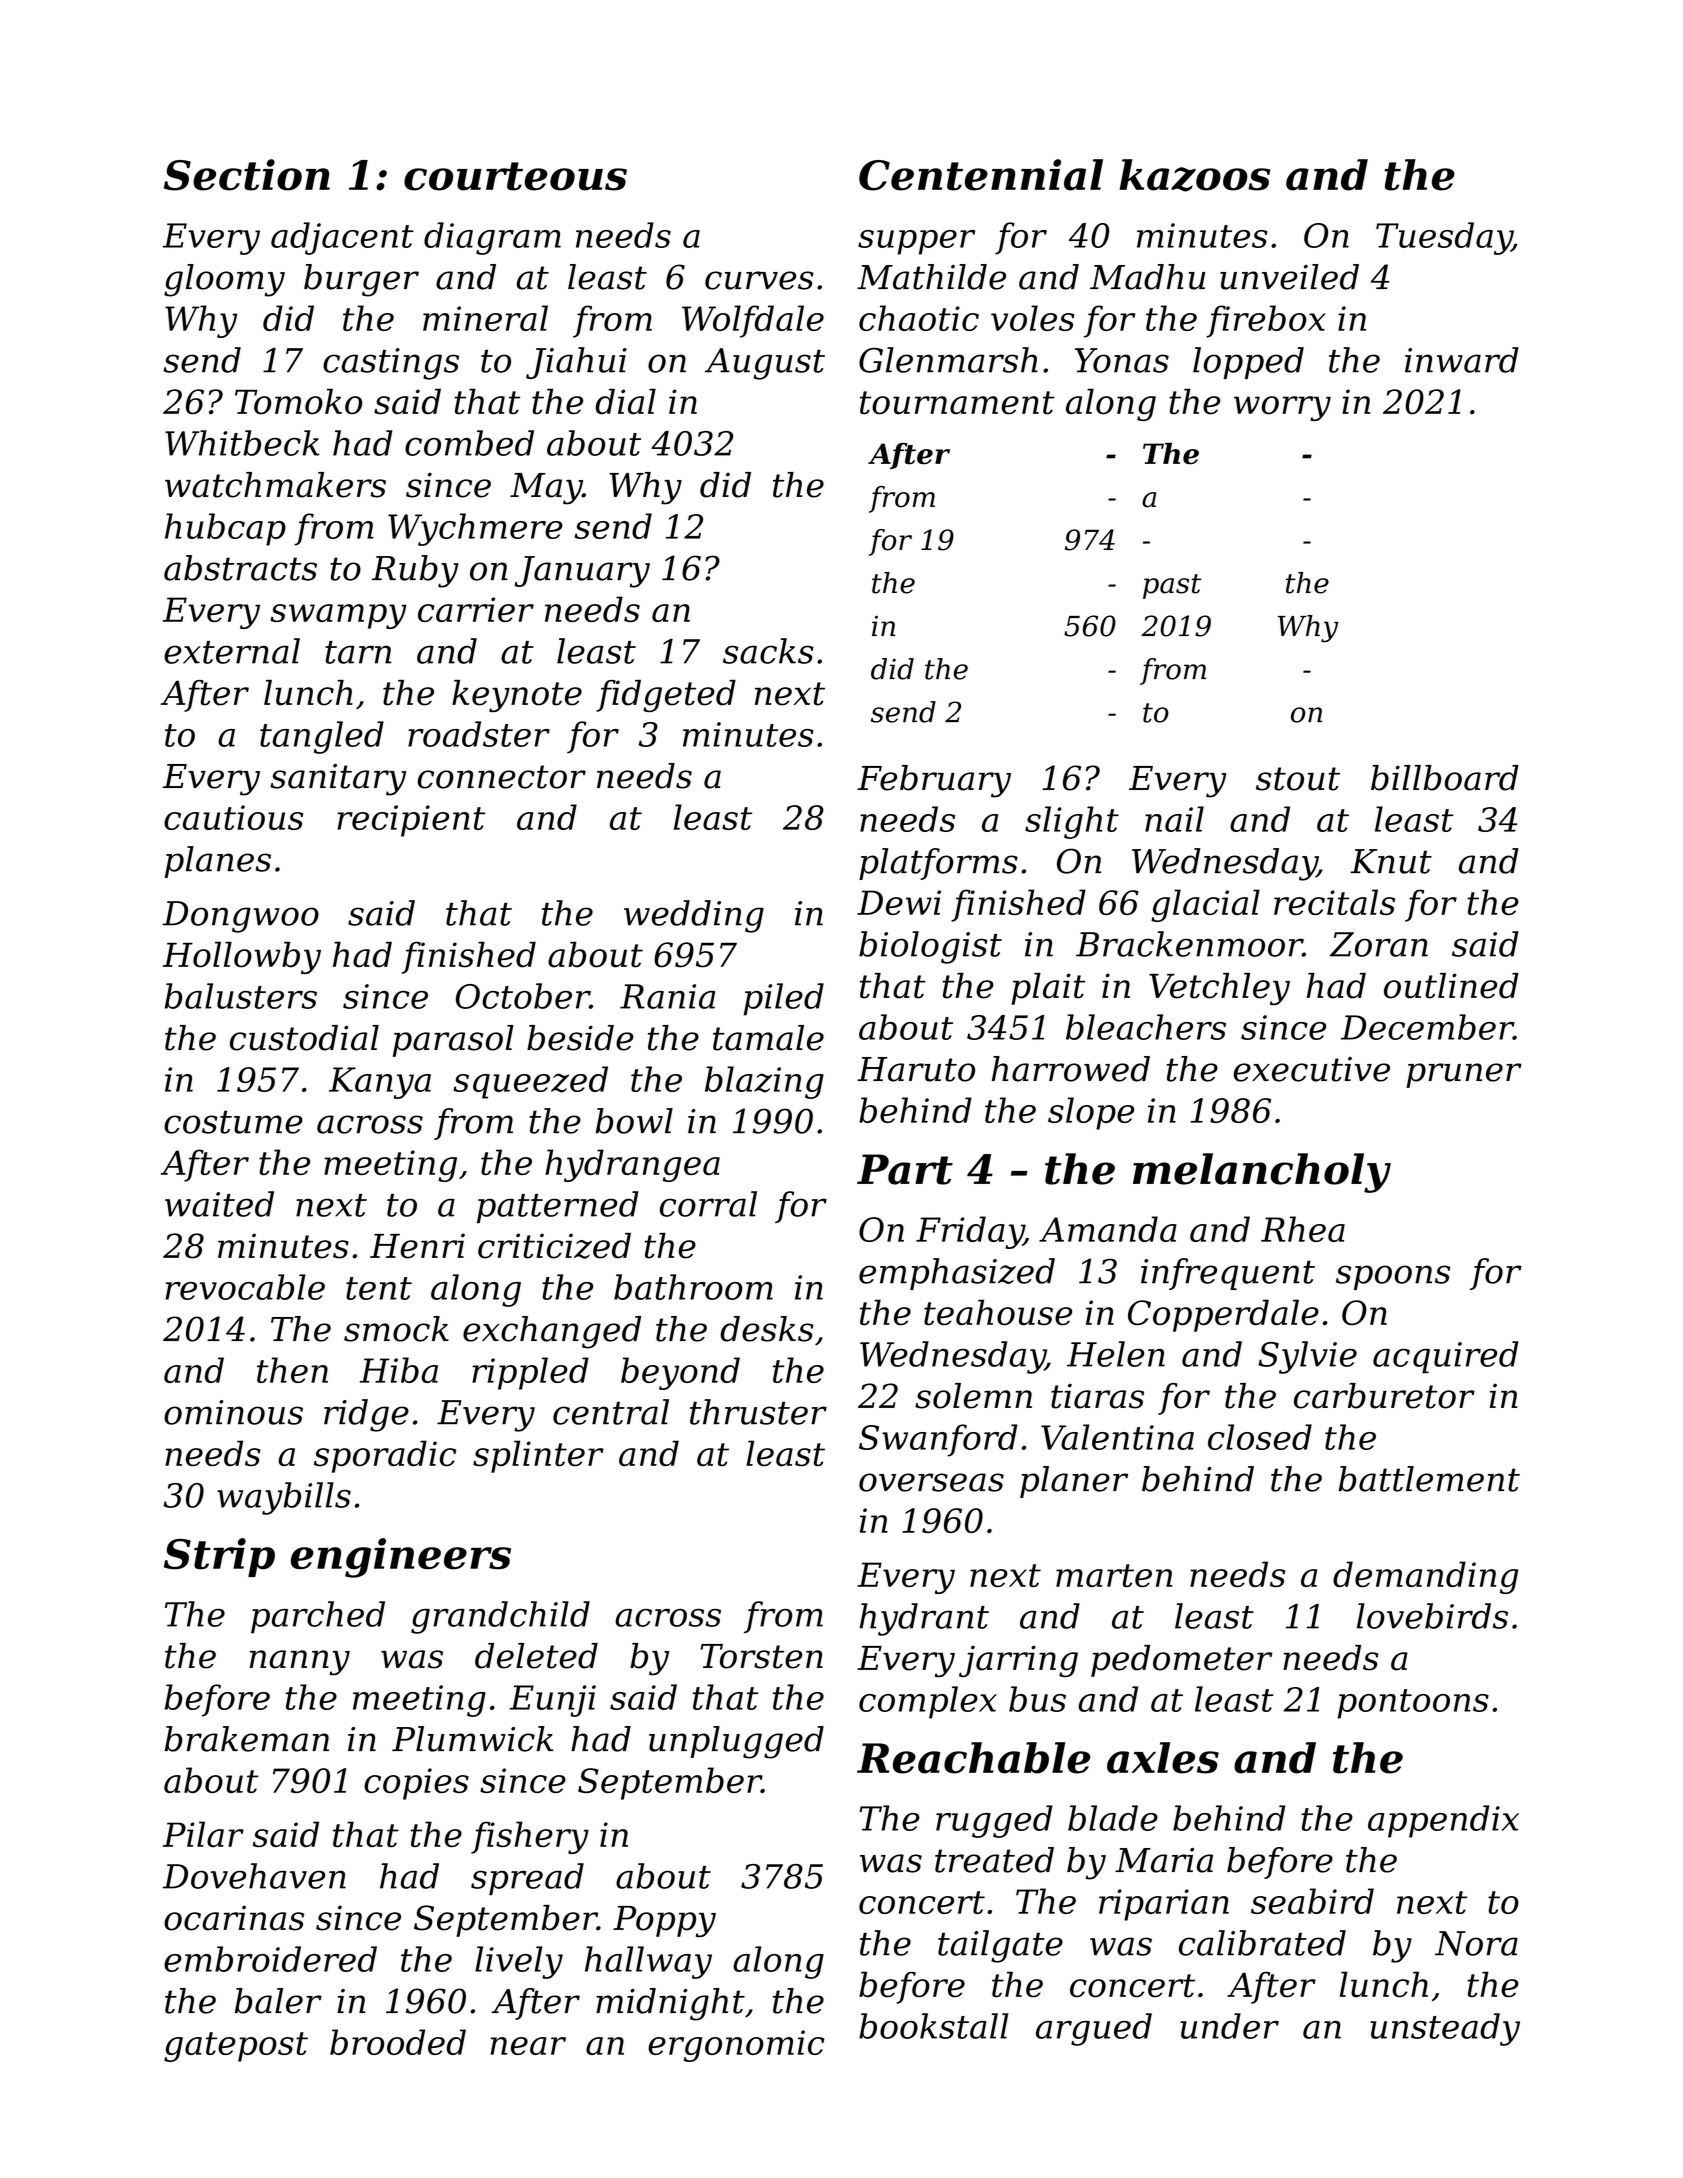 Image resolution: width=1683 pixels, height=2178 pixels. I want to click on Tuesday, so click(1444, 238).
